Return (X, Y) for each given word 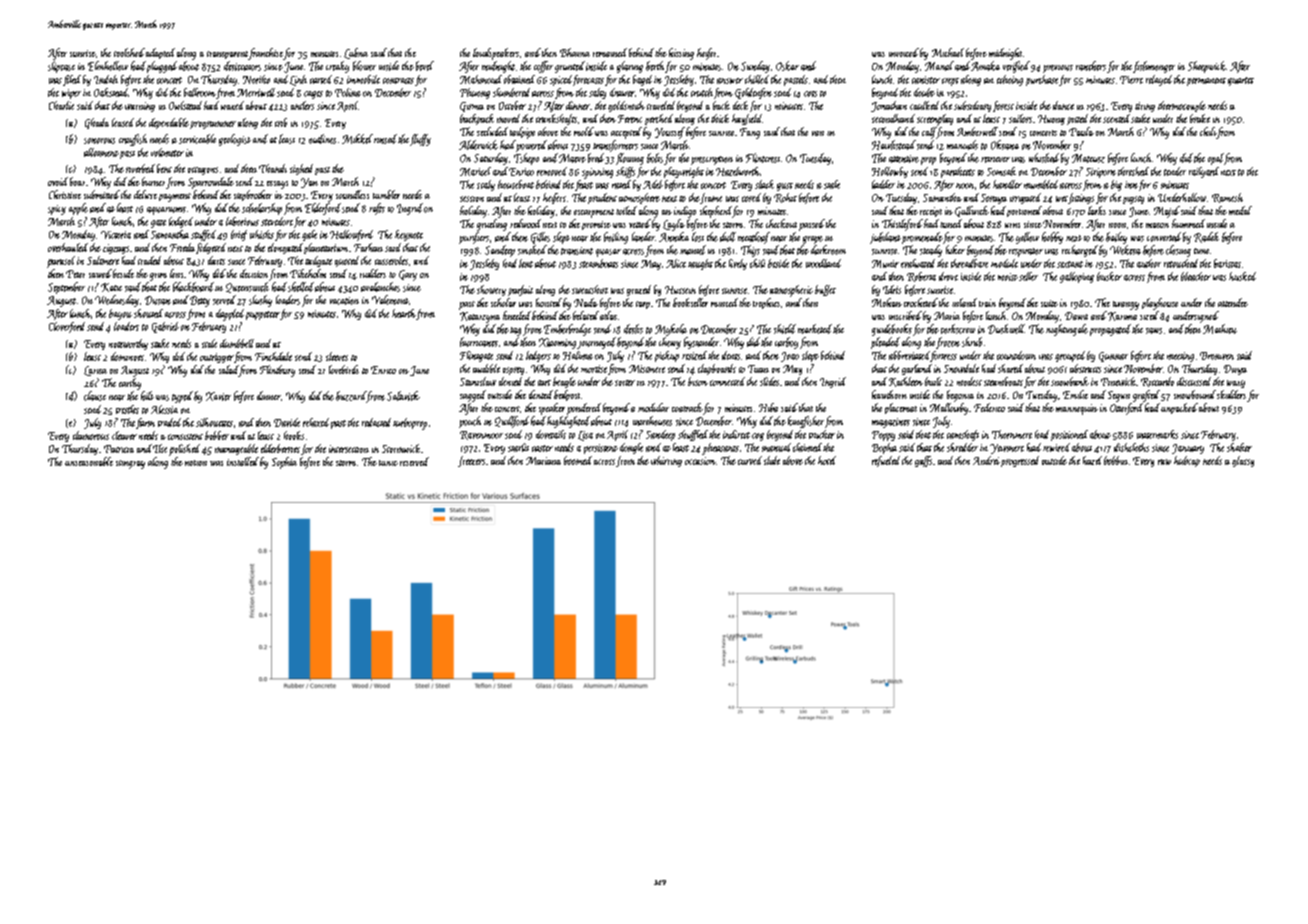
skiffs (625, 172)
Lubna (356, 53)
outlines (322, 139)
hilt (147, 396)
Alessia (164, 409)
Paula (1081, 131)
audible (486, 368)
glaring (630, 67)
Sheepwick (1207, 67)
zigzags (116, 249)
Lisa (585, 436)
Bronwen (1217, 356)
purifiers (474, 238)
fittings (1081, 198)
